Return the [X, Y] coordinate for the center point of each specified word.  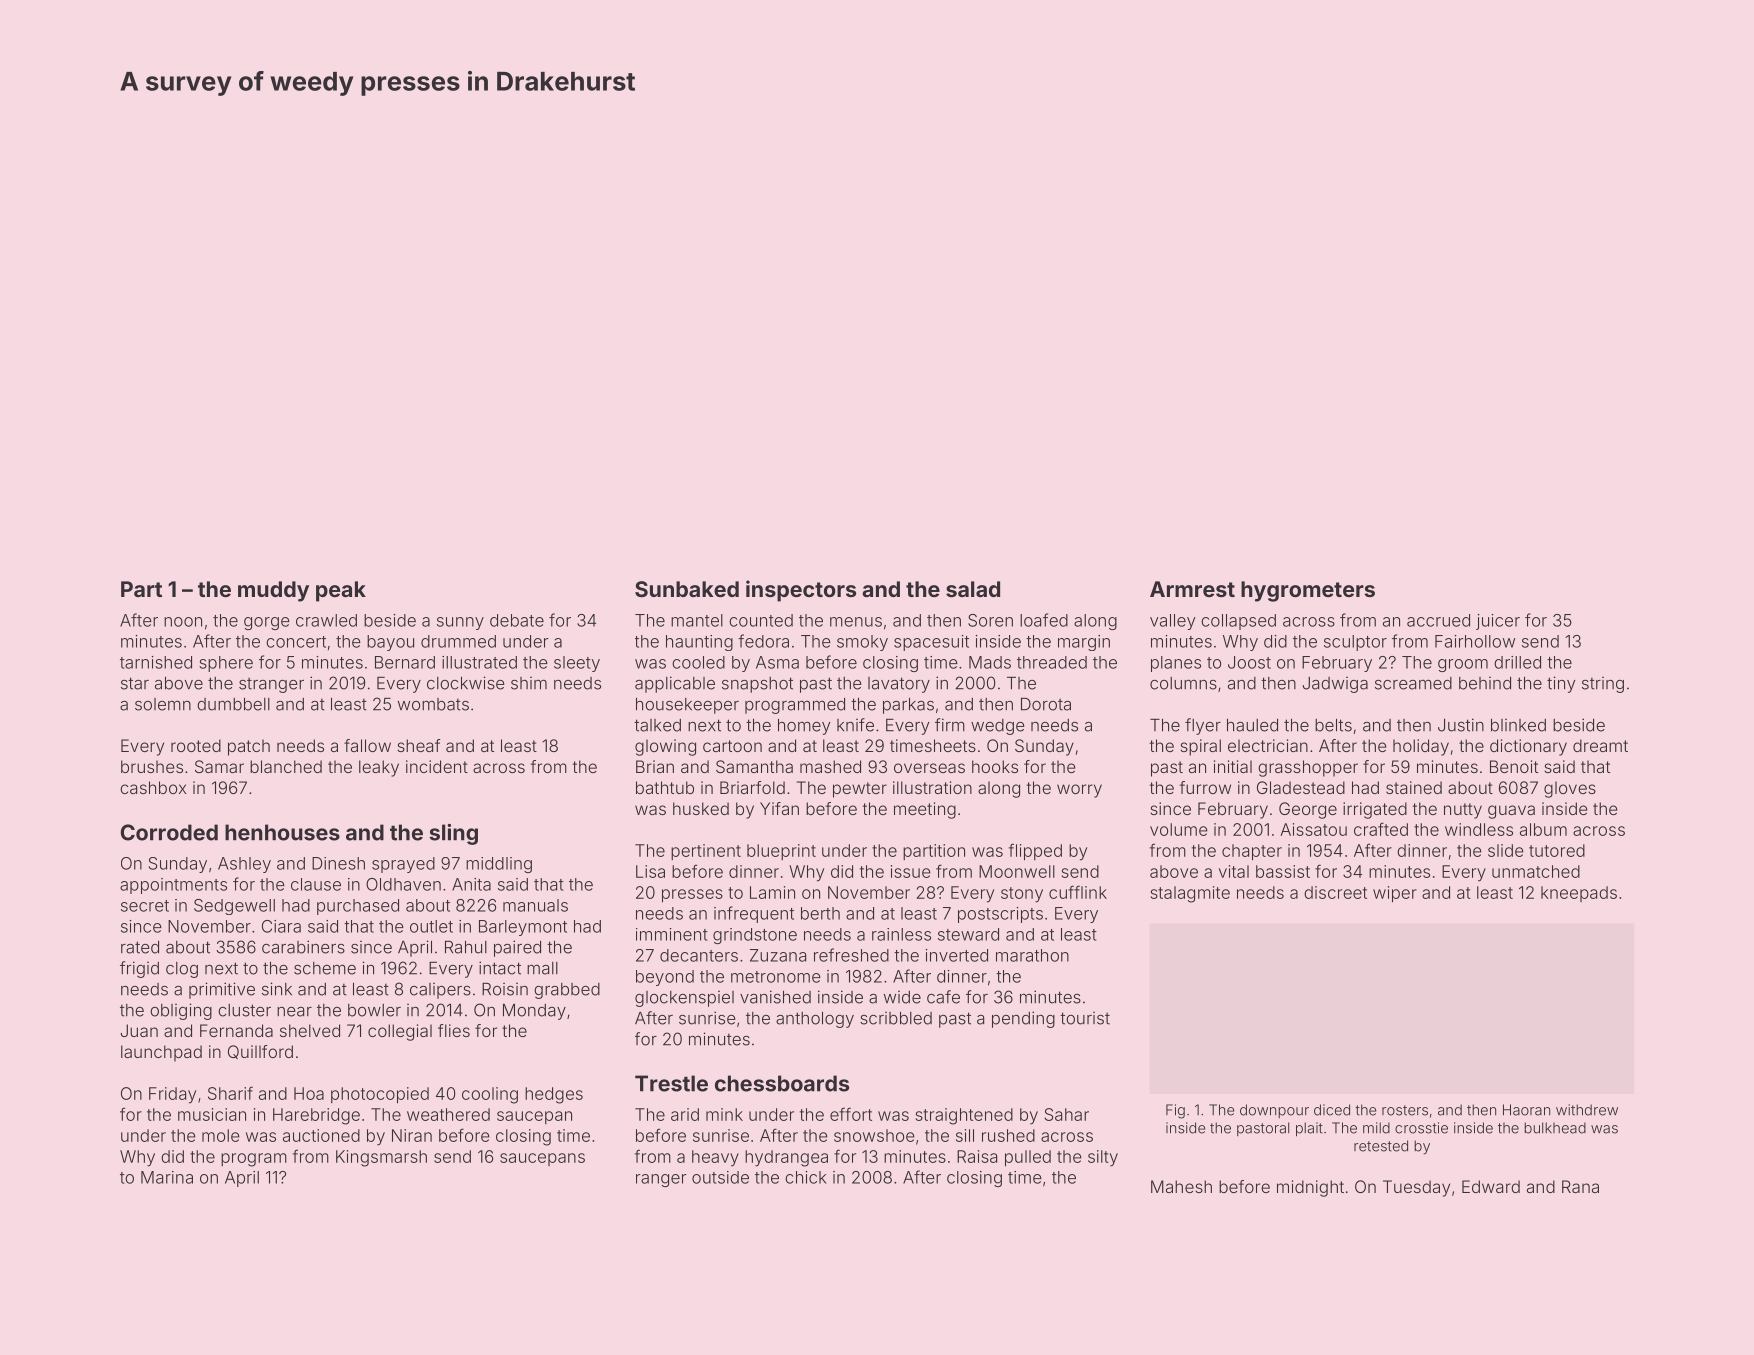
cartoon [732, 746]
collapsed [1238, 622]
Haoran [1526, 1110]
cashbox [153, 787]
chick [806, 1177]
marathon [1032, 955]
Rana [1580, 1186]
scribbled [896, 1018]
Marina [167, 1177]
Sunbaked [687, 589]
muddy [273, 591]
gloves [1570, 789]
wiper [1395, 894]
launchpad [161, 1053]
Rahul [466, 947]
